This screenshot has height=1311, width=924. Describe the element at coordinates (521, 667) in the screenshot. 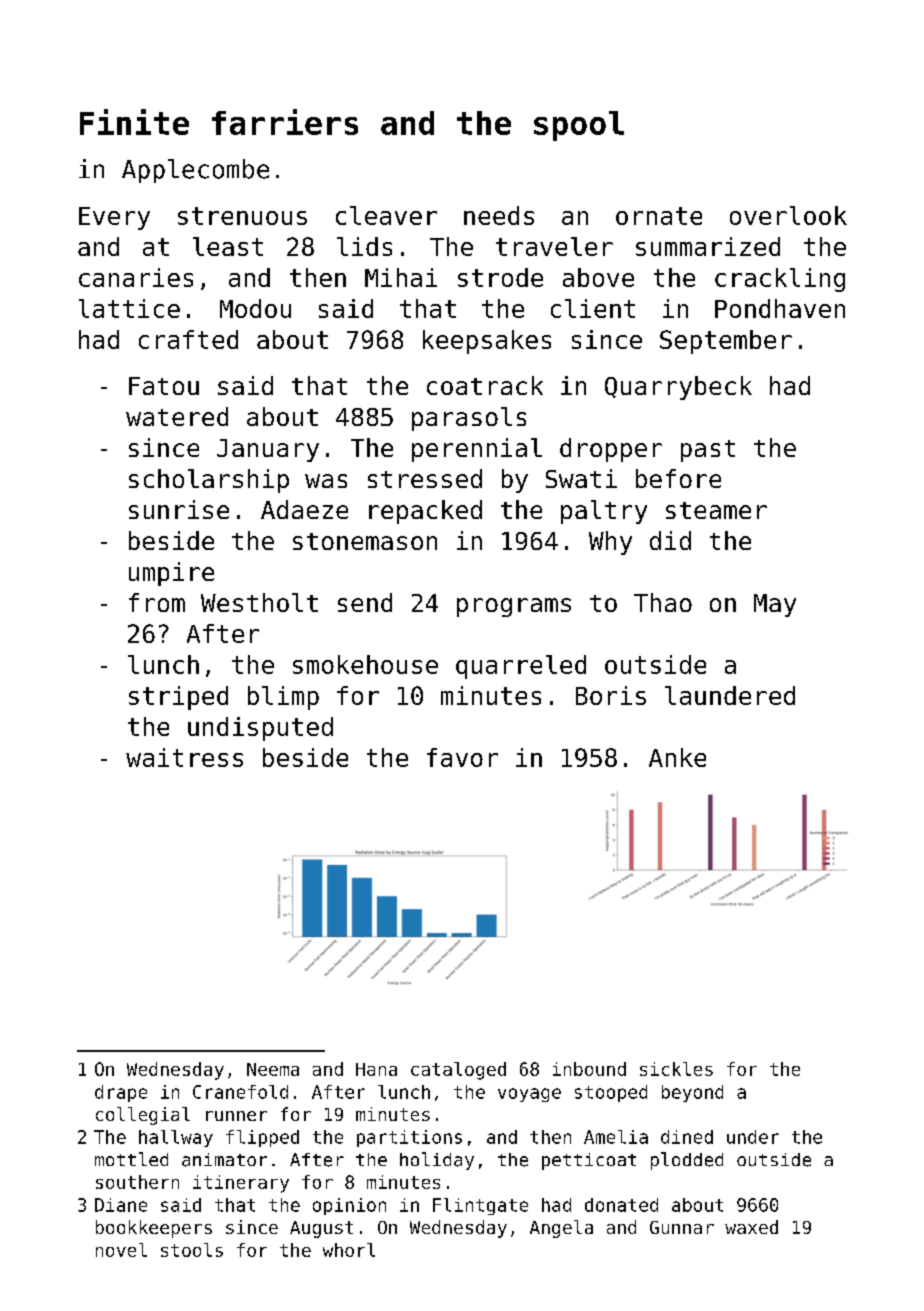

I see `quarreled` at that location.
